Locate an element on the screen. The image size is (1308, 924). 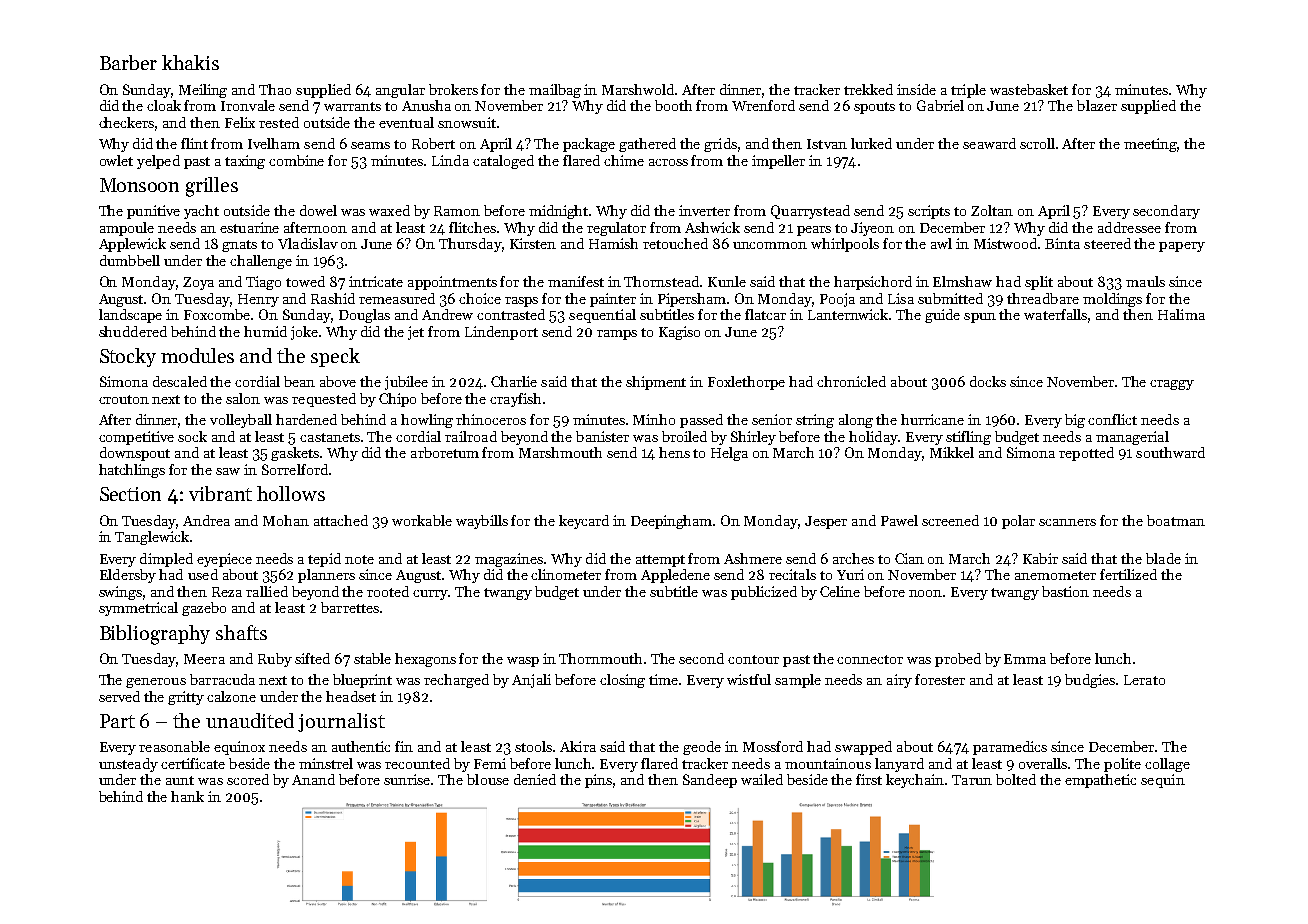
booth is located at coordinates (673, 105).
